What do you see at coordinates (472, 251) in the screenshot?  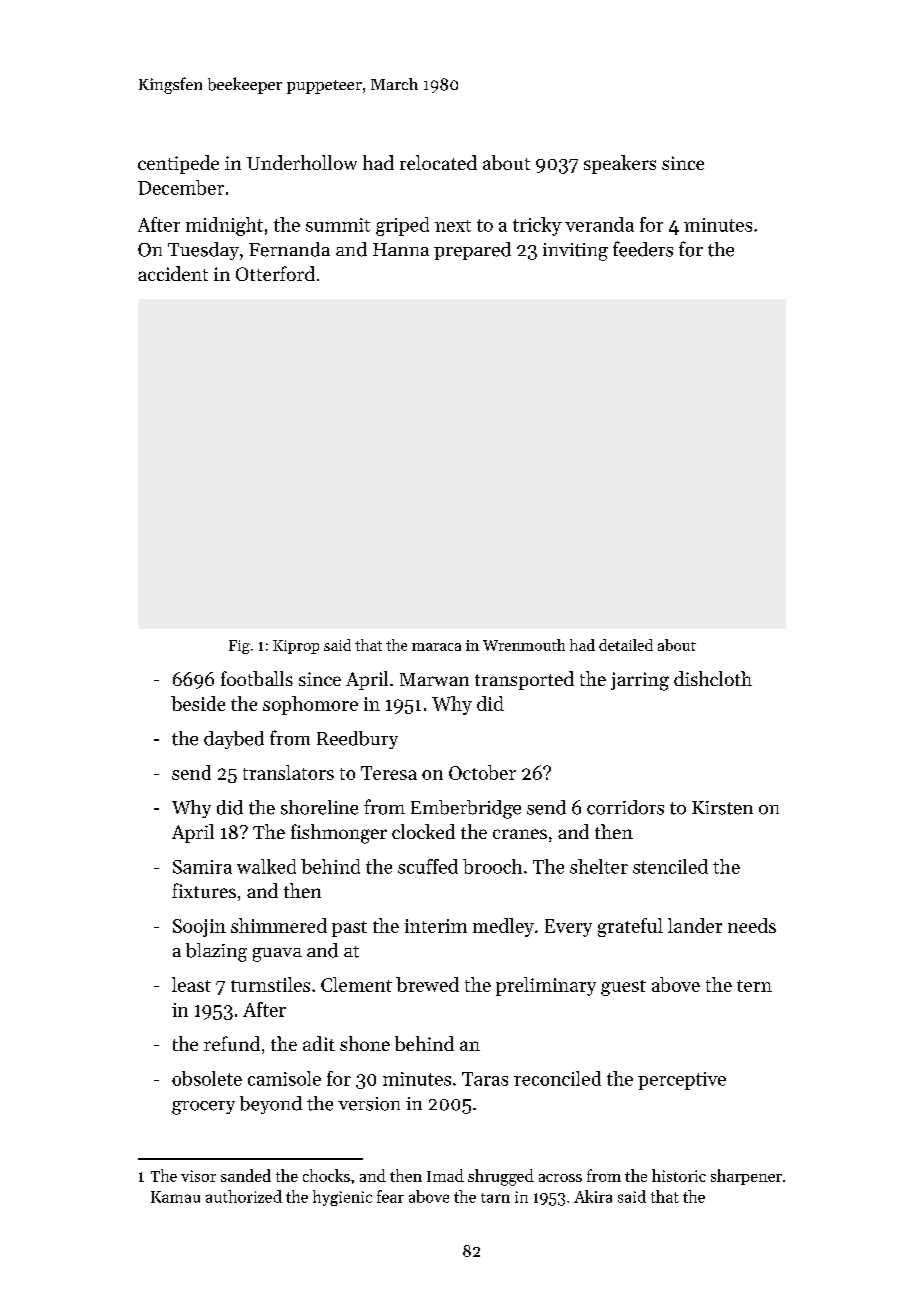 I see `prepared` at bounding box center [472, 251].
